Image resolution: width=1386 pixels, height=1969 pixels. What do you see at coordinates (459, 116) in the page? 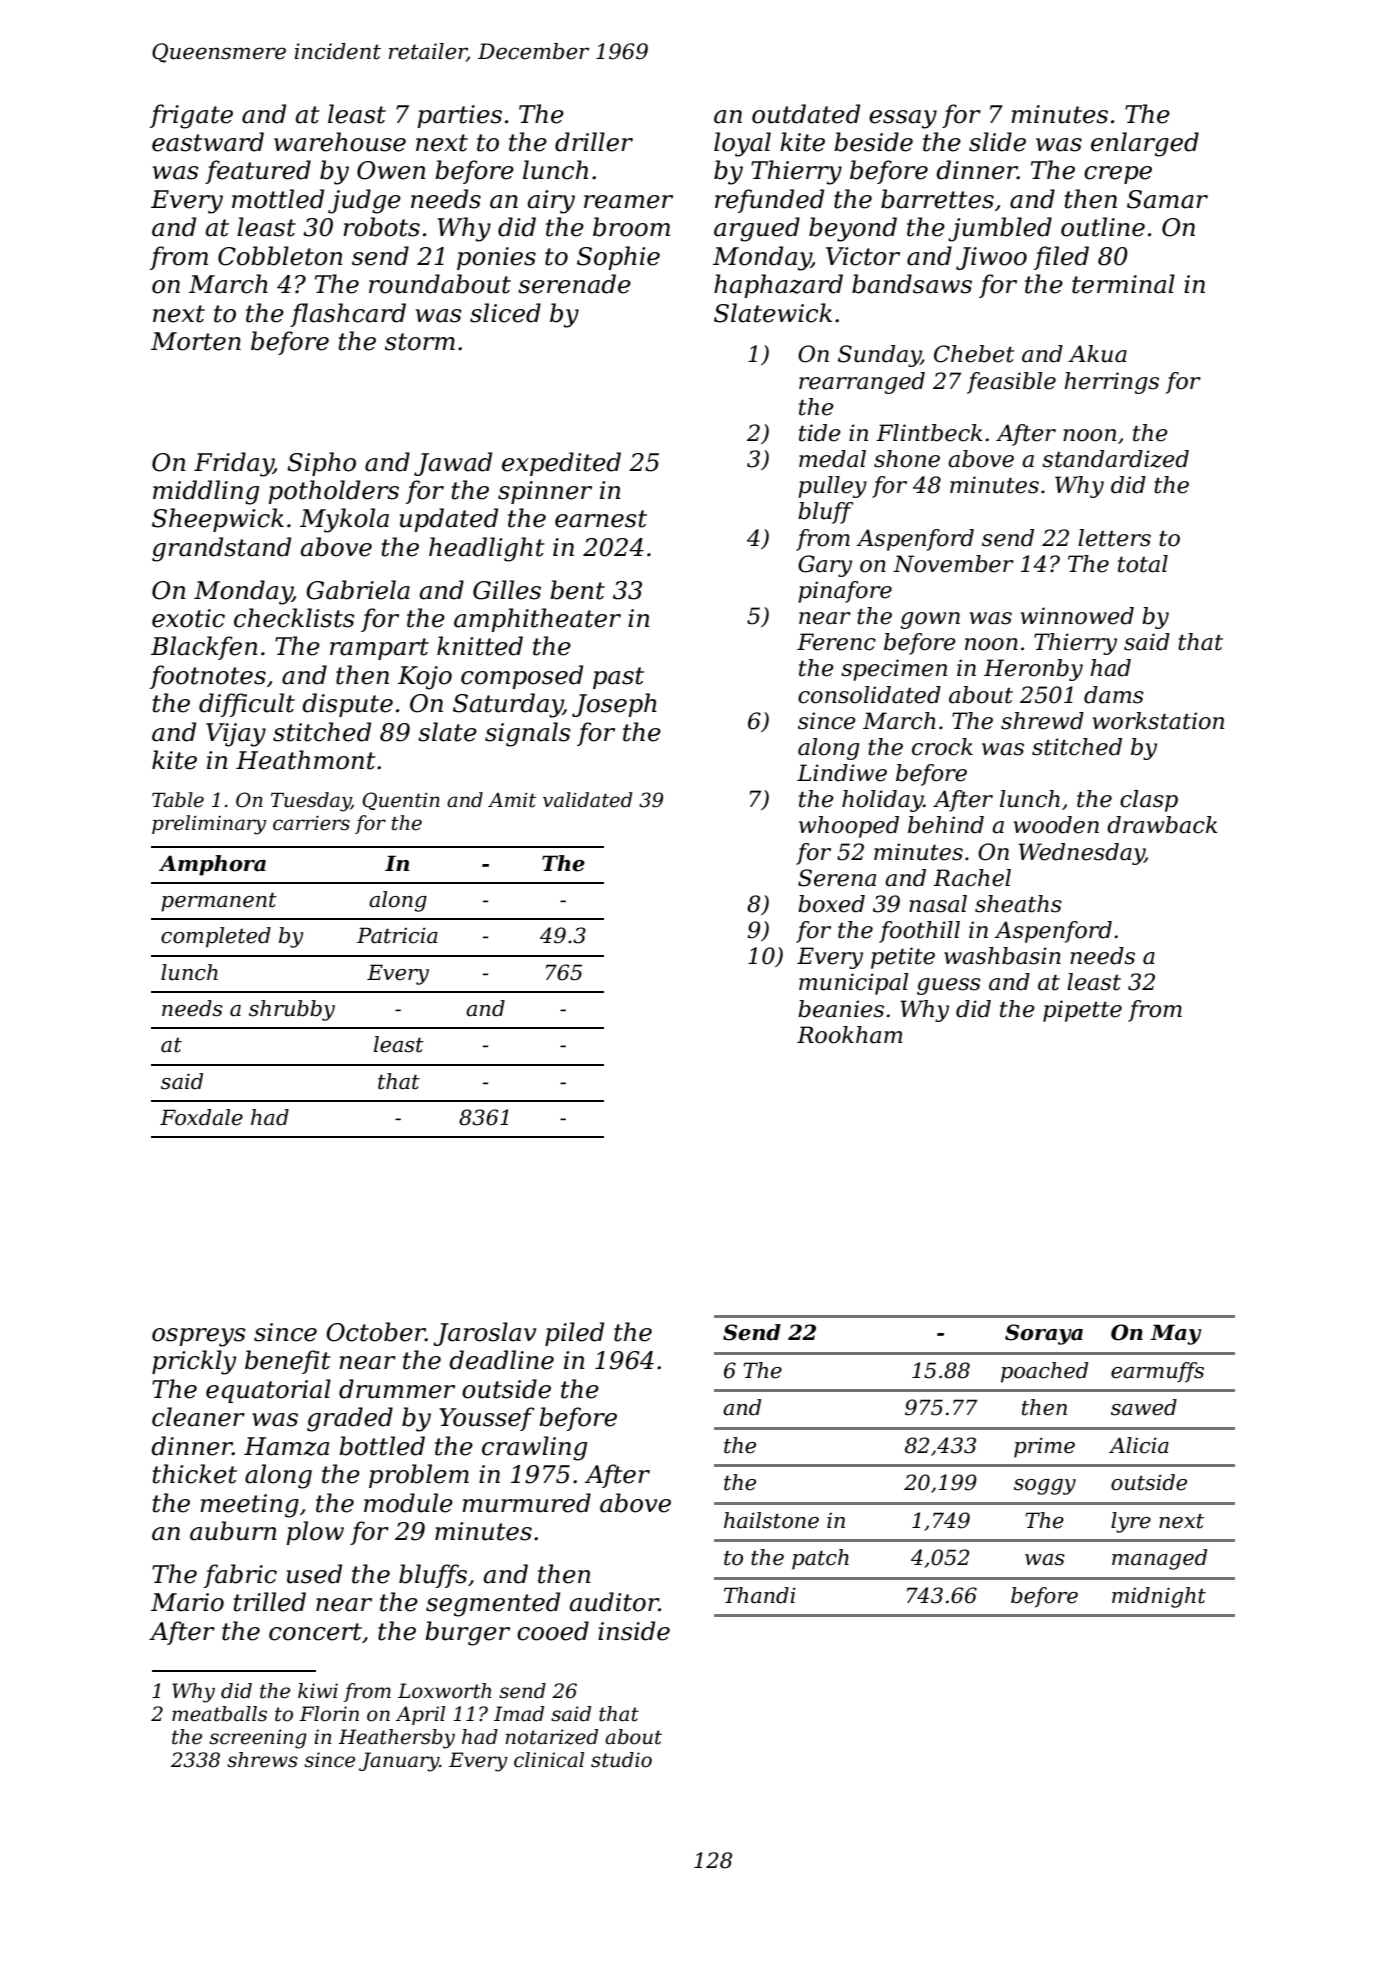
I see `parties` at bounding box center [459, 116].
